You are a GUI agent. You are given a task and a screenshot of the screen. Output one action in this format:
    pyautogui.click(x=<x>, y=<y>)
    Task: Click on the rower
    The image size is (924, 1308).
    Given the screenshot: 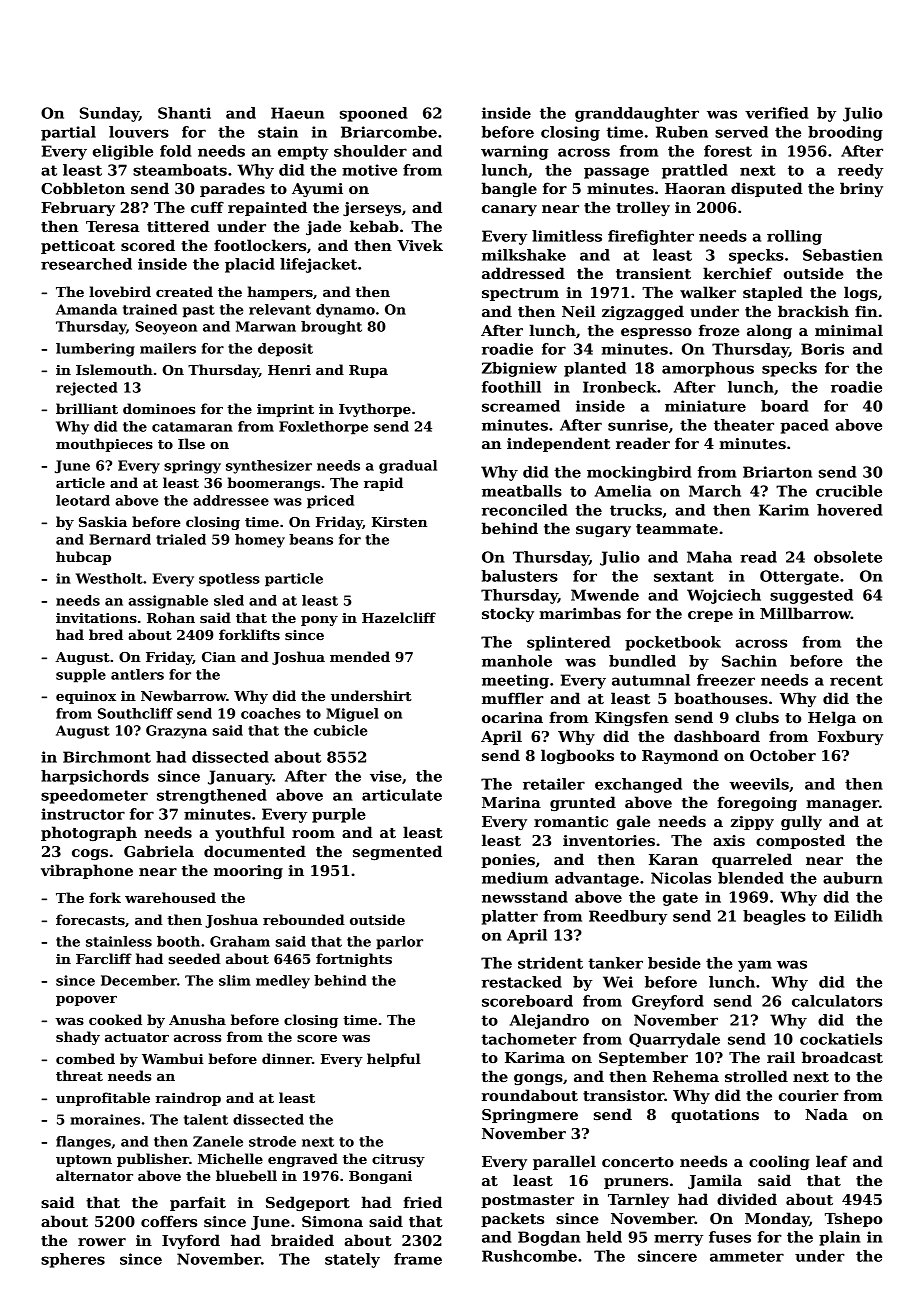 What is the action you would take?
    pyautogui.click(x=102, y=1242)
